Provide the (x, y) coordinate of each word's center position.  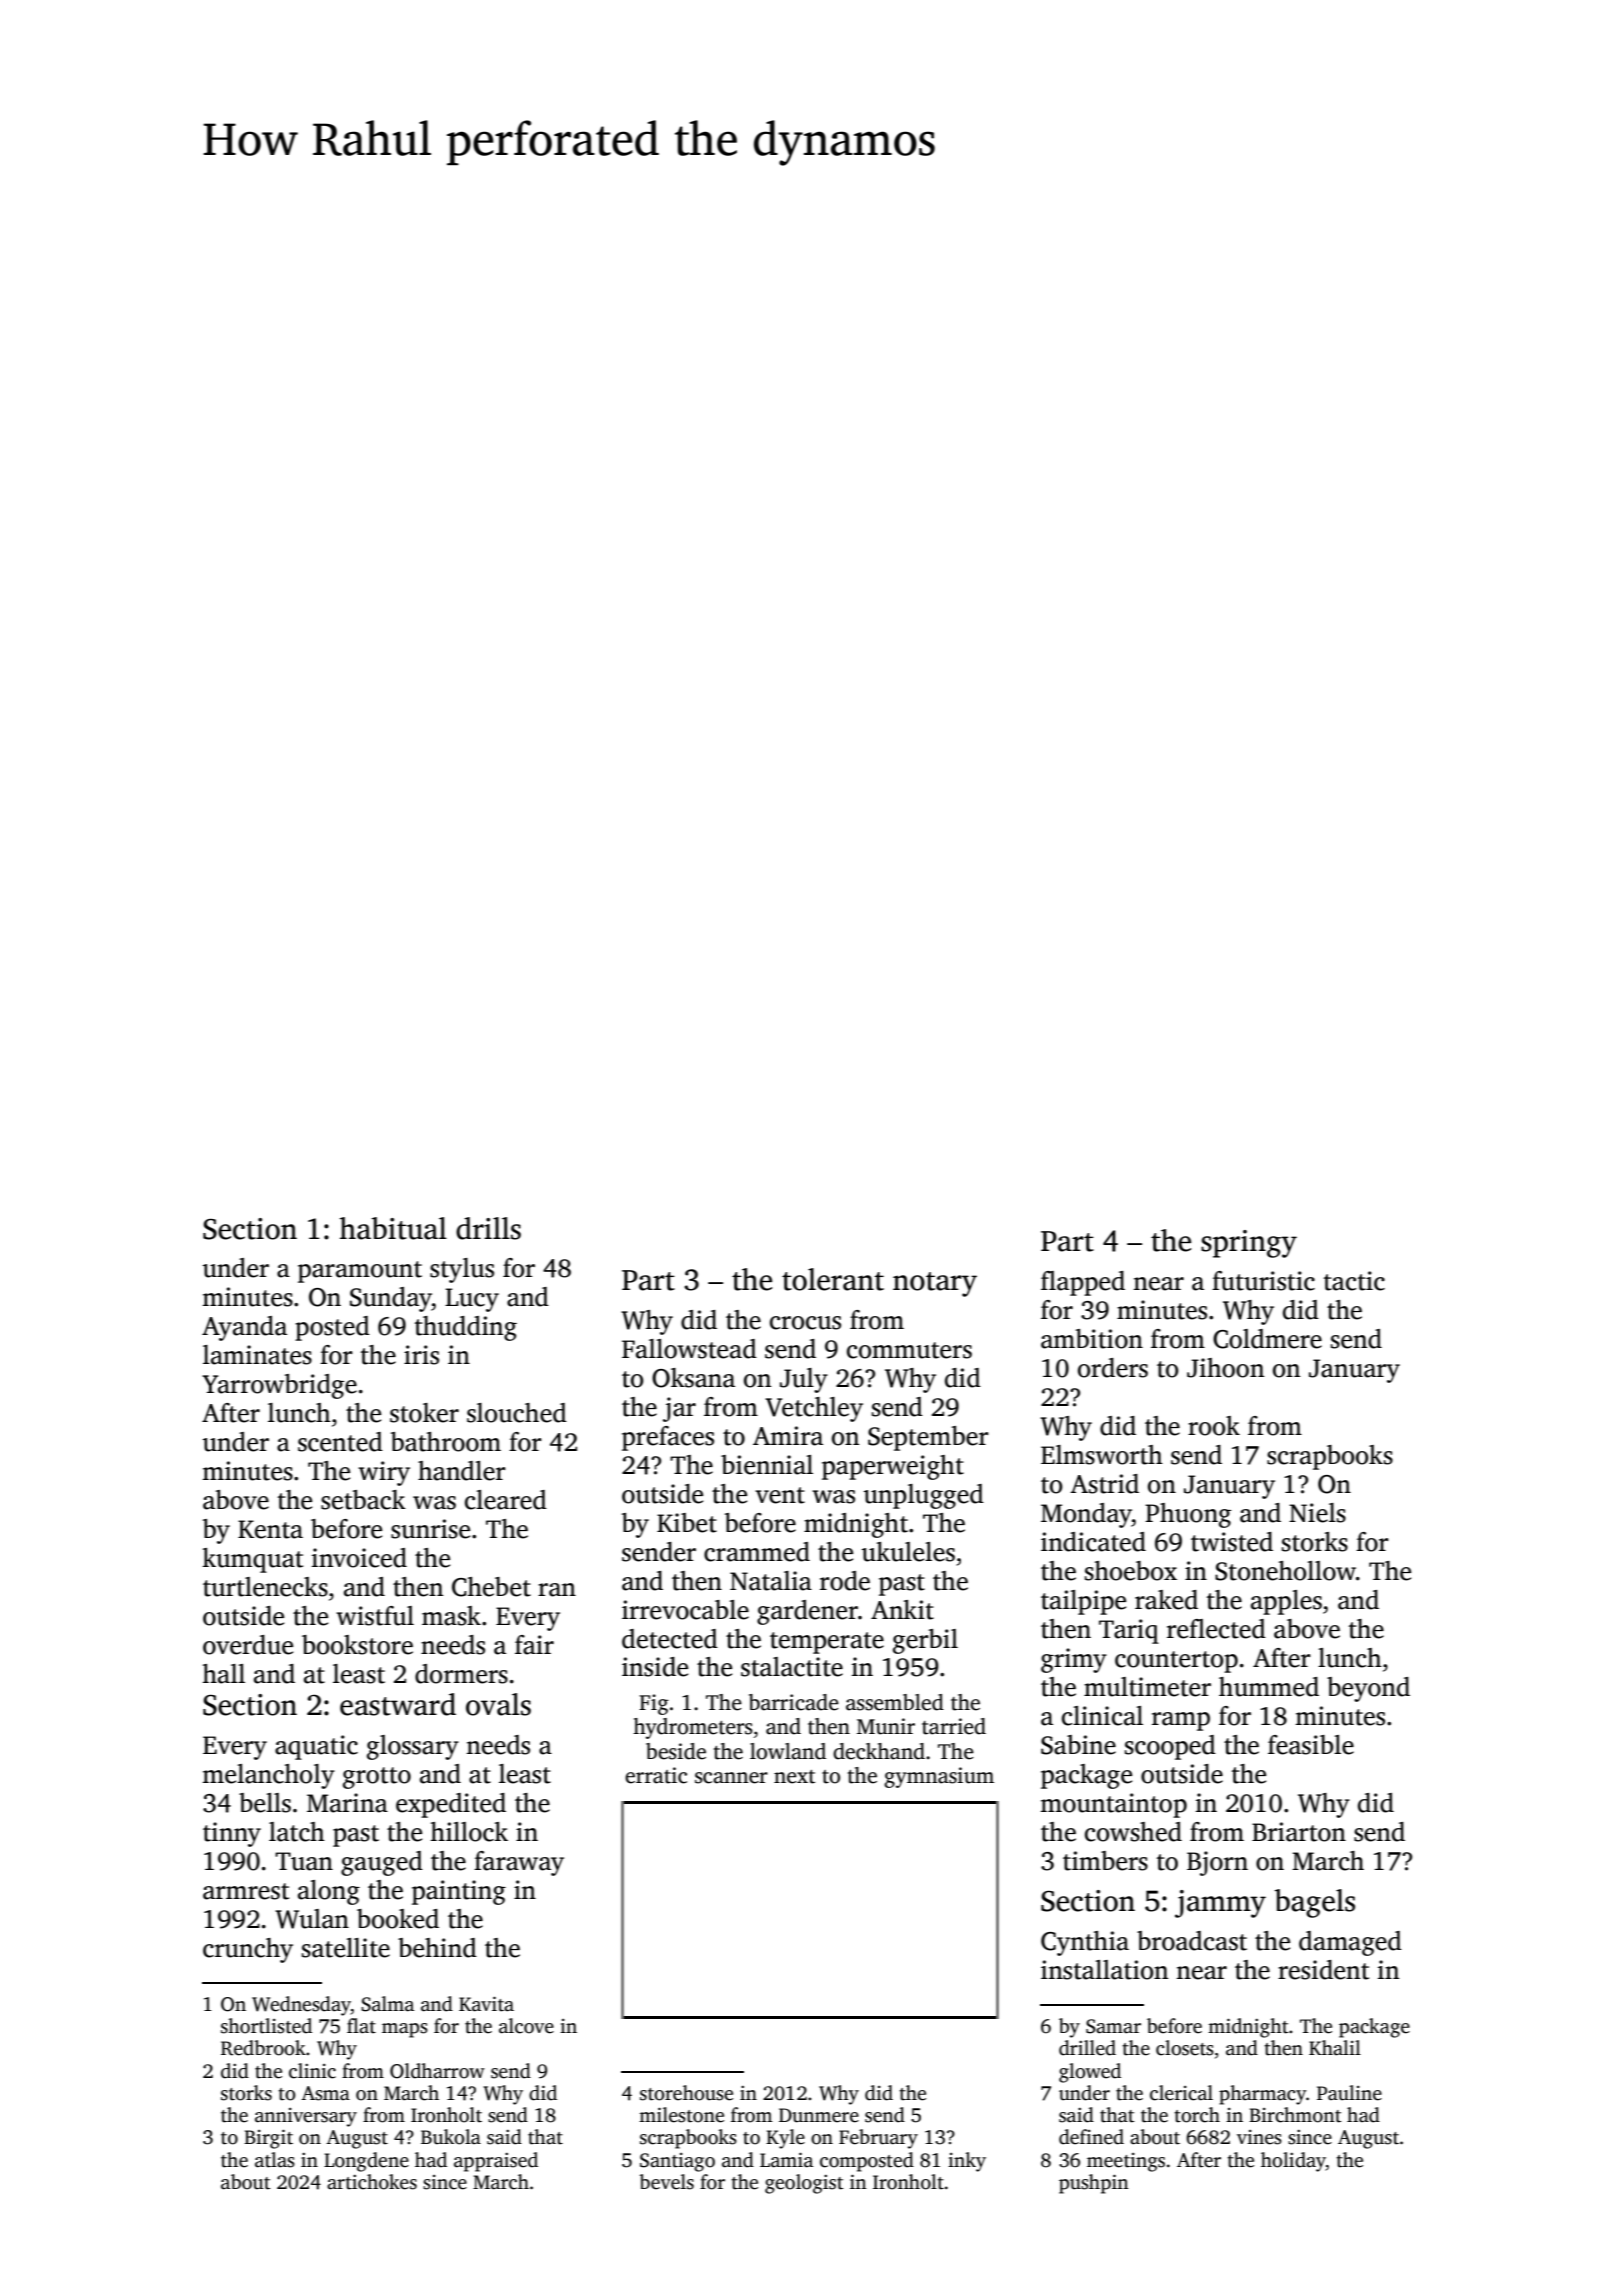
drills (488, 1228)
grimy (1074, 1660)
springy (1249, 1244)
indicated (1093, 1542)
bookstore (357, 1645)
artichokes (372, 2182)
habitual (393, 1228)
